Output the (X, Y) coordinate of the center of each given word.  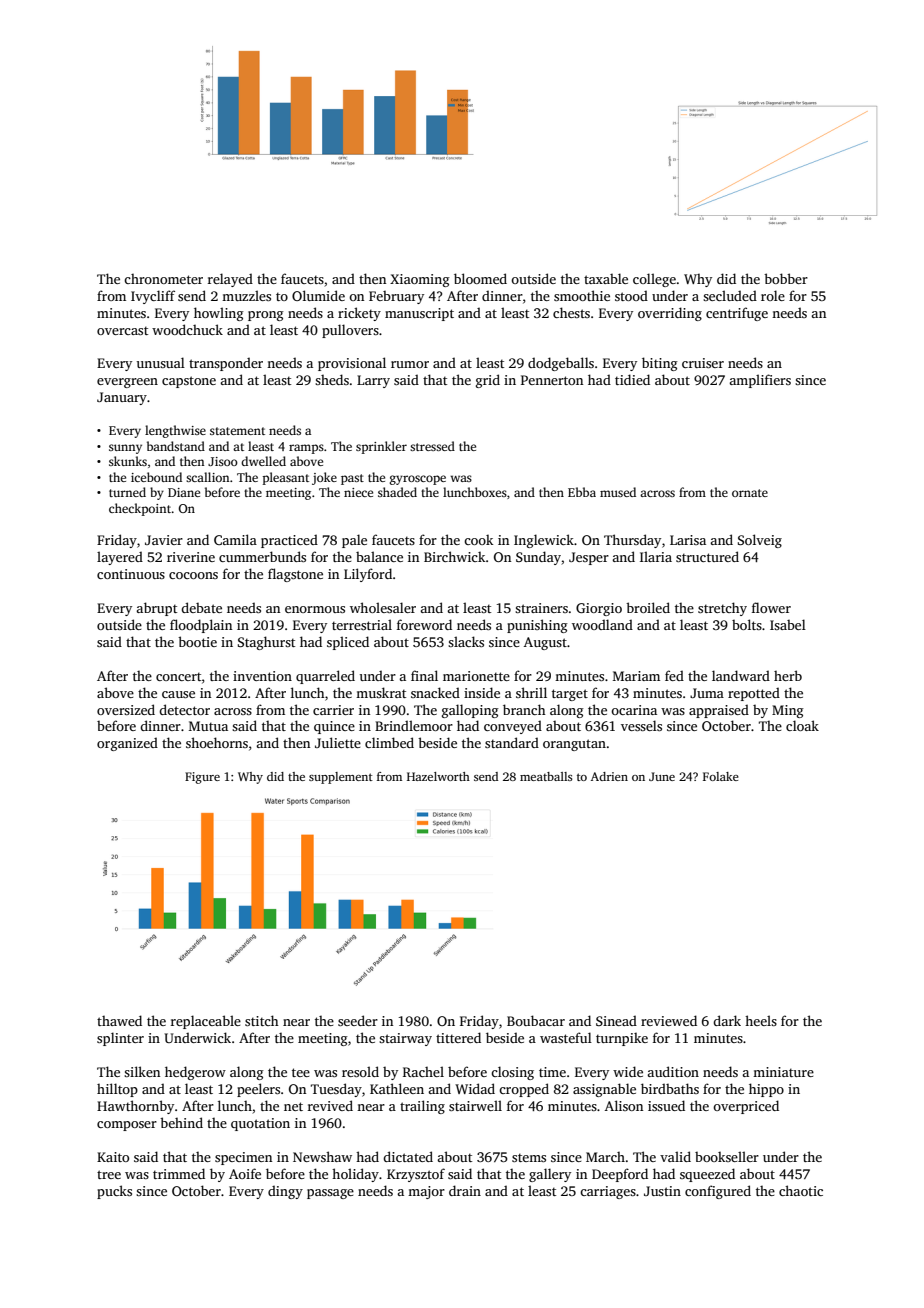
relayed (230, 280)
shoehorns (217, 742)
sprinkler (381, 447)
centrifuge (737, 314)
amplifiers (760, 381)
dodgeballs (561, 364)
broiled (648, 607)
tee (301, 1072)
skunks (128, 461)
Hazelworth (438, 776)
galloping (470, 711)
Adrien (609, 776)
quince (334, 727)
